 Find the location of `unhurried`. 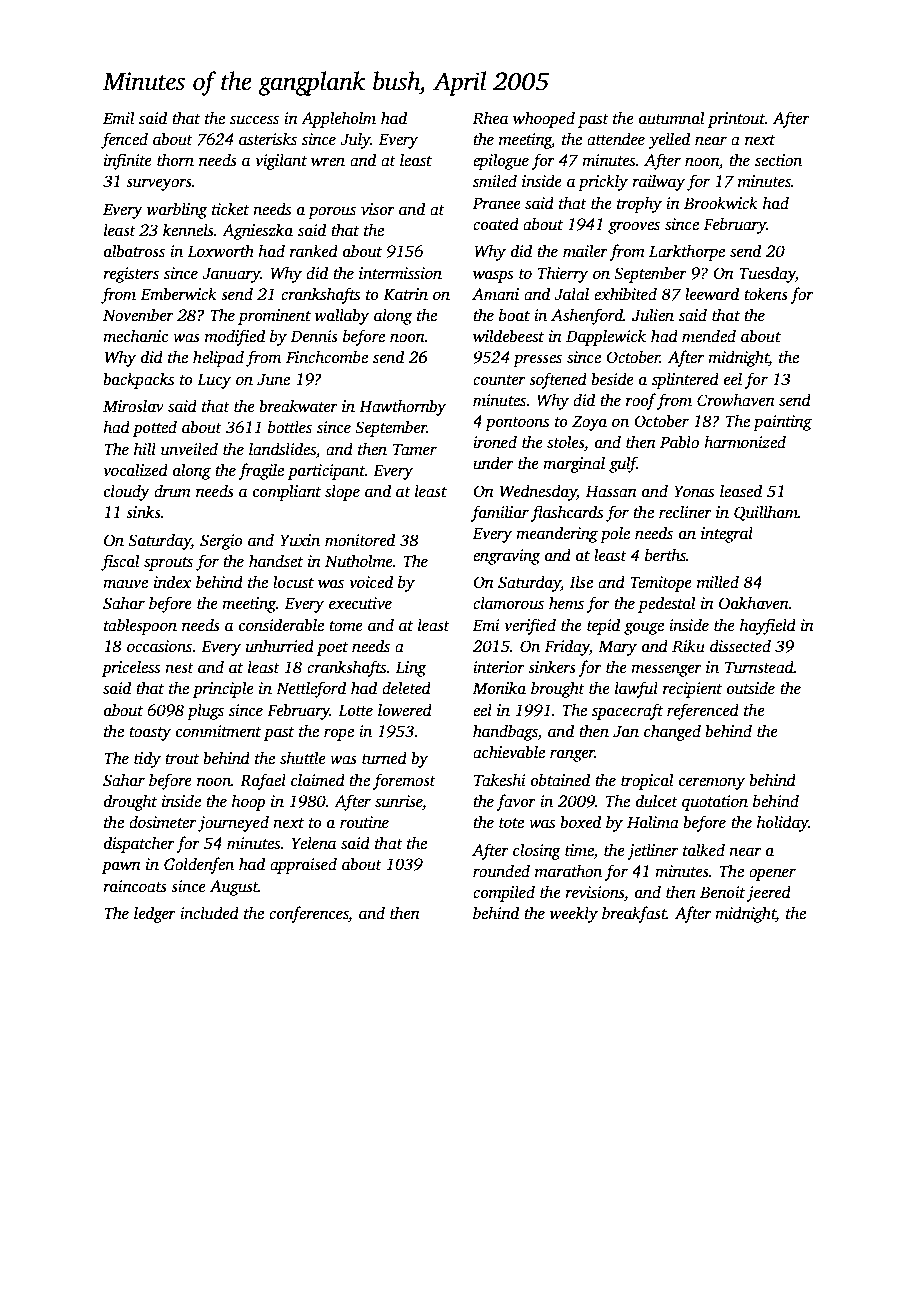

unhurried is located at coordinates (280, 646).
